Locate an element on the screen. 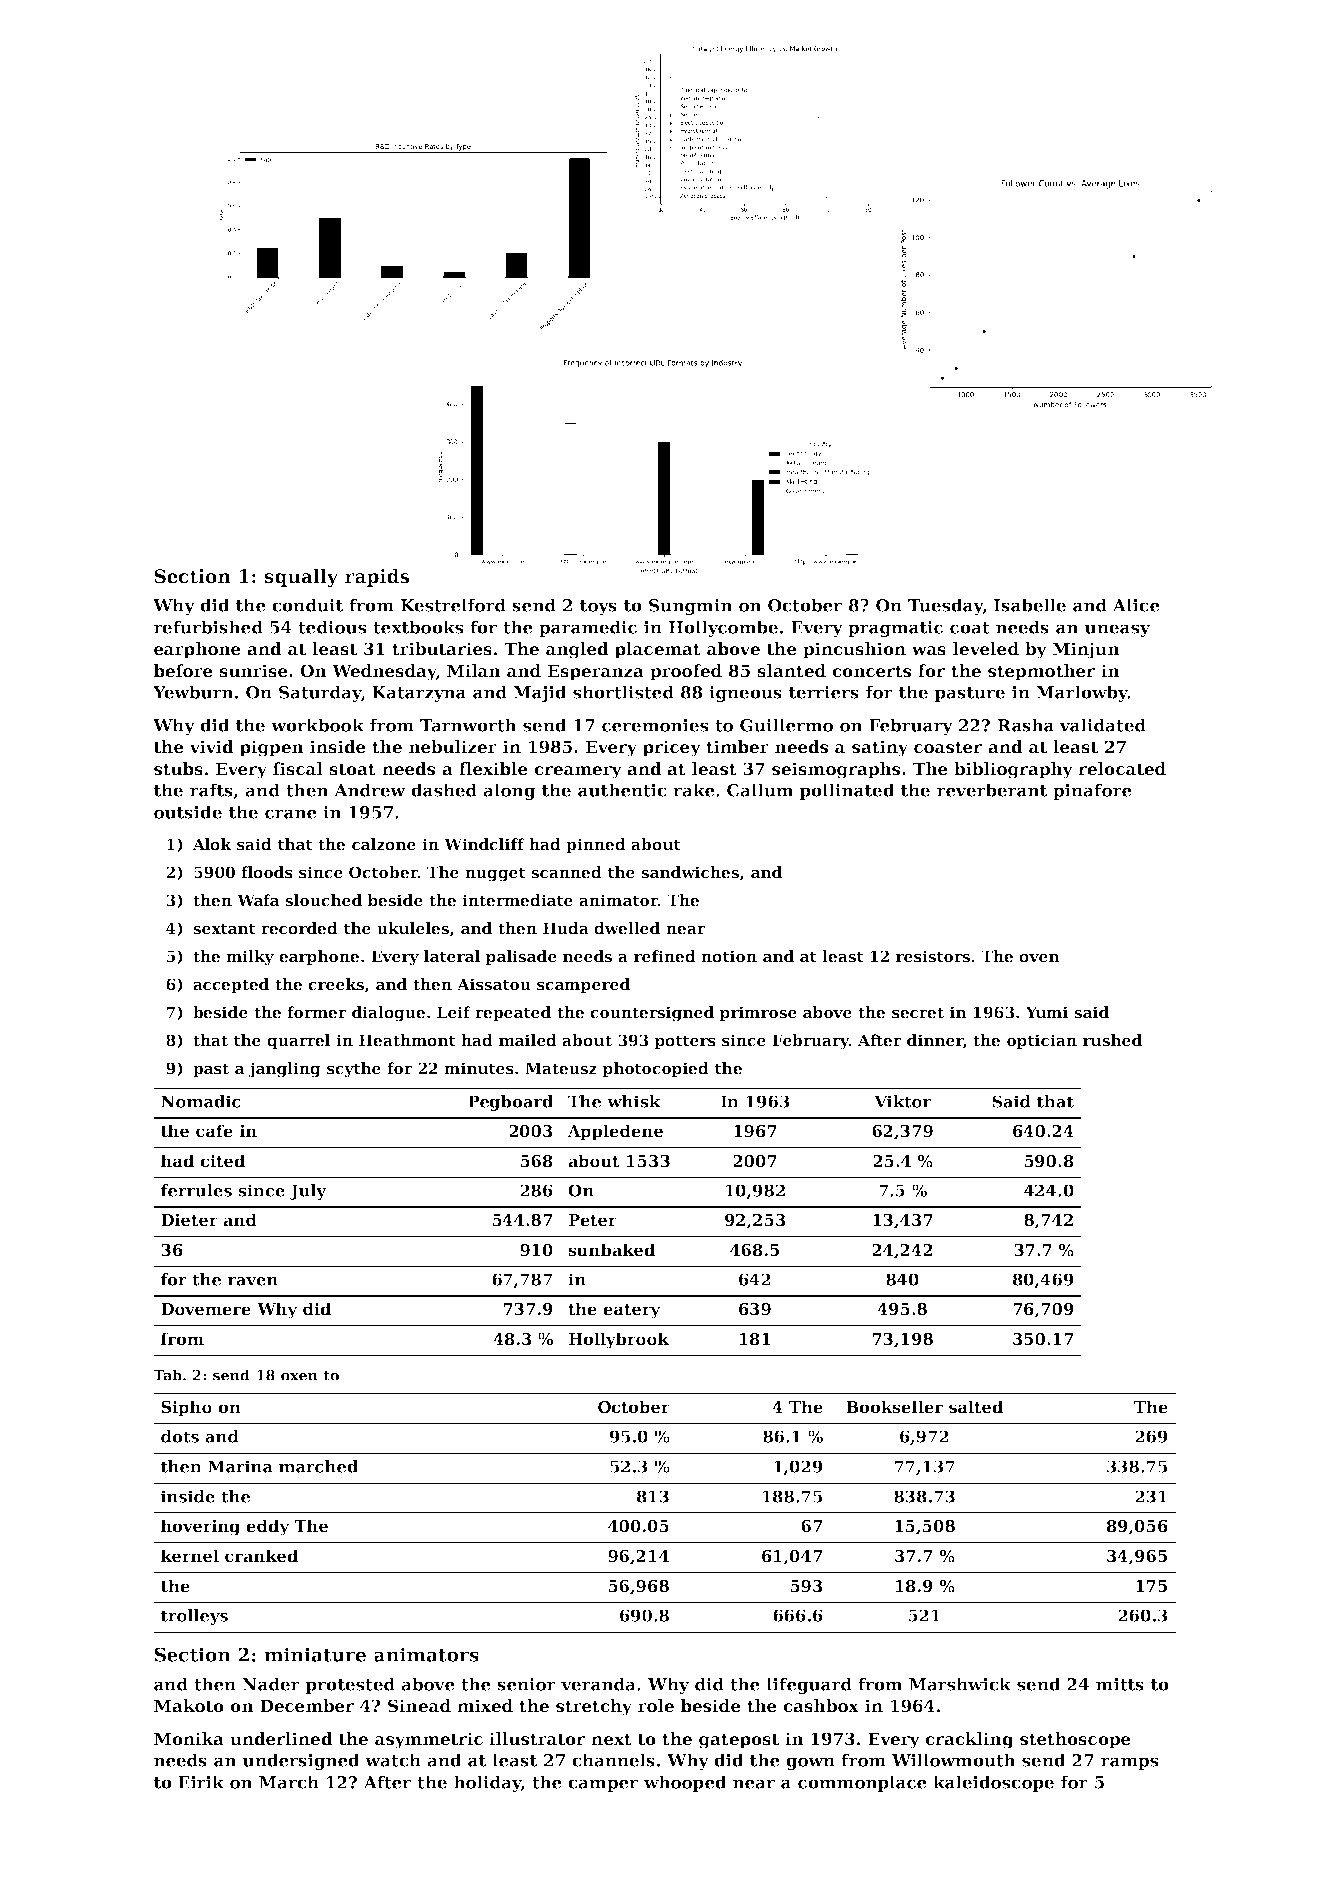 The height and width of the screenshot is (1880, 1329). salted is located at coordinates (976, 1407).
